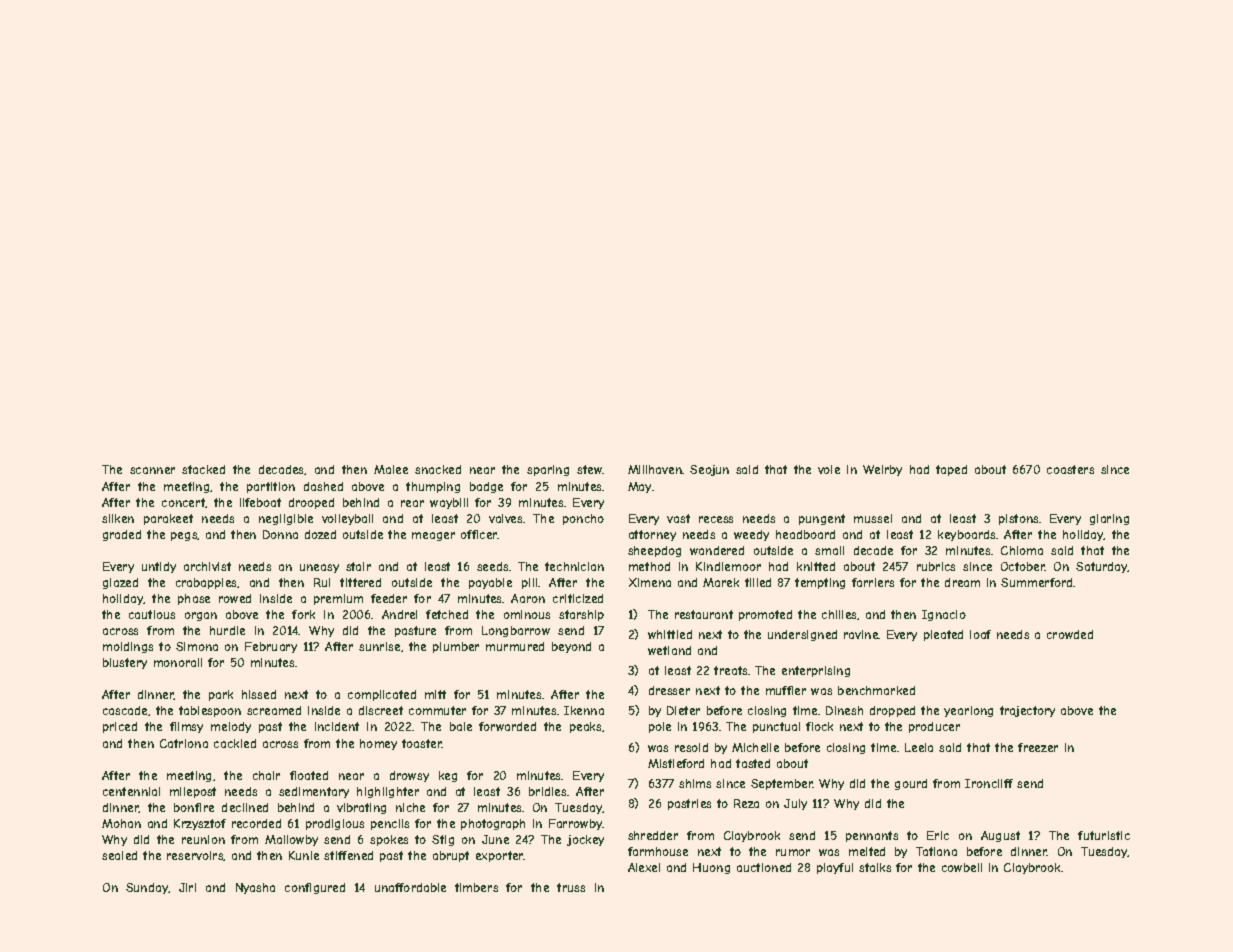 The height and width of the document is (952, 1233). What do you see at coordinates (1109, 519) in the document?
I see `glaring` at bounding box center [1109, 519].
